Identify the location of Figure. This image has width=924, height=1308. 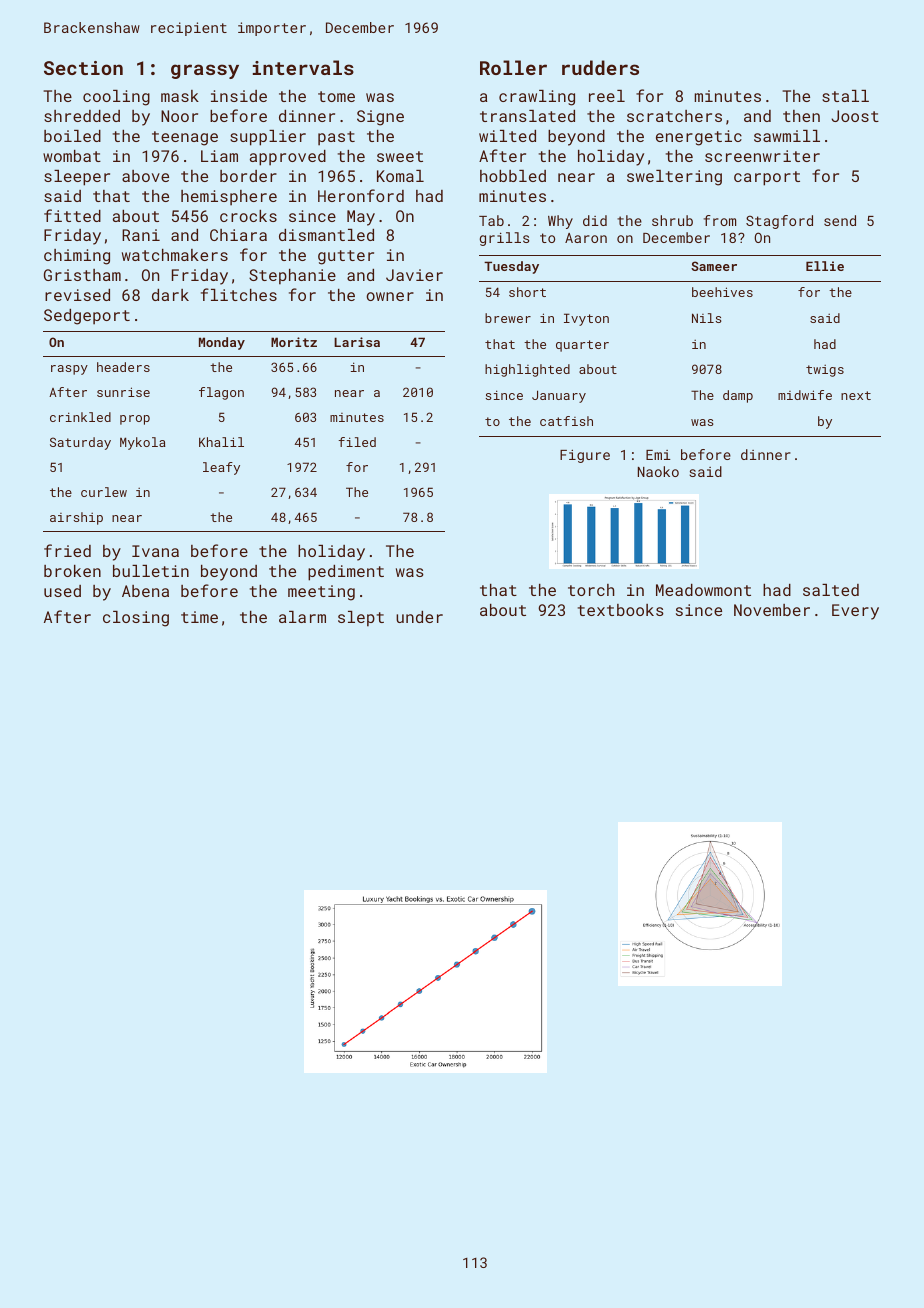
(585, 456).
